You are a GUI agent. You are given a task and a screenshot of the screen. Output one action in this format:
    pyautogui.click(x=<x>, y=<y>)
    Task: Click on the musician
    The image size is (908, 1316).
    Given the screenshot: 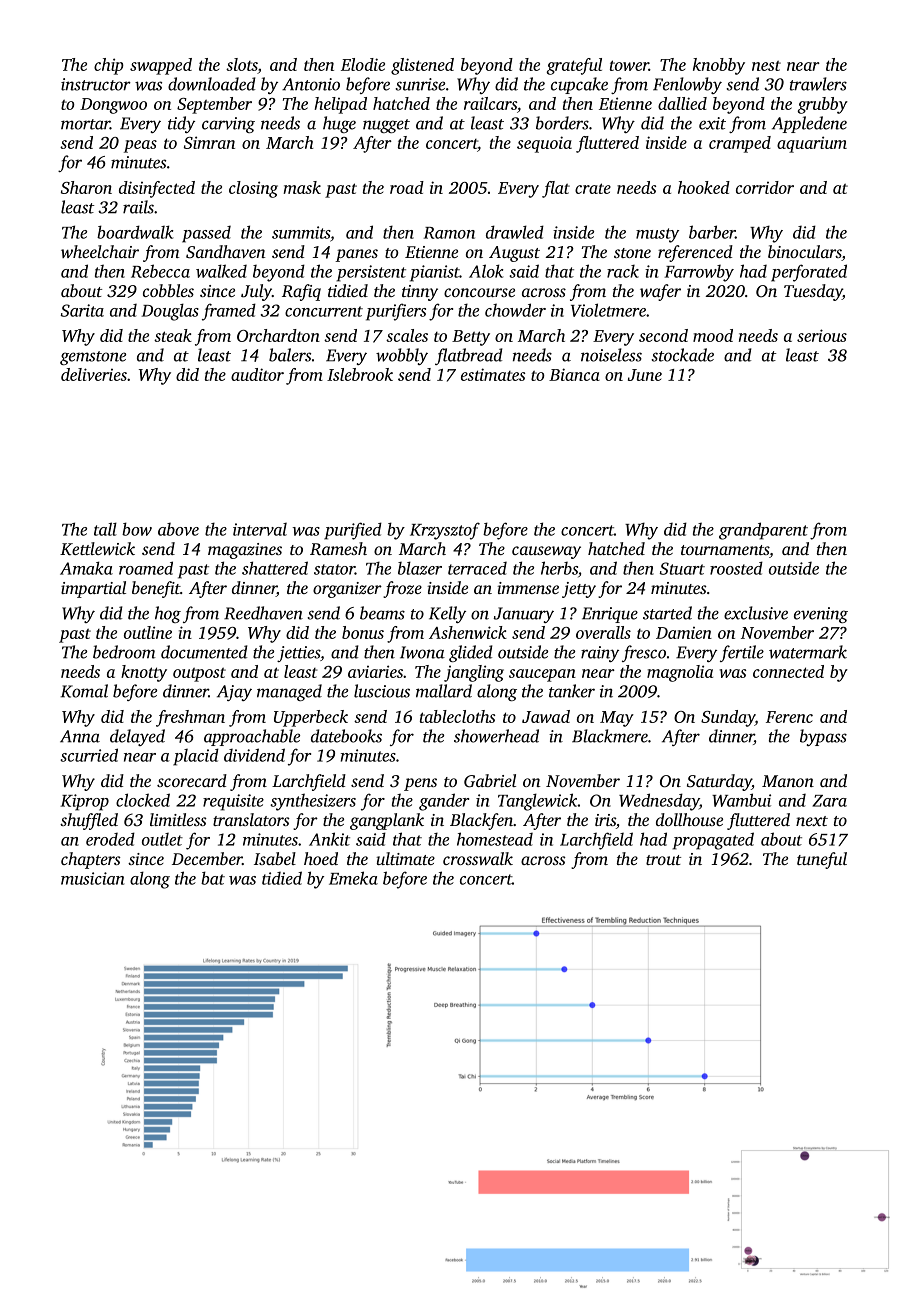 What is the action you would take?
    pyautogui.click(x=92, y=878)
